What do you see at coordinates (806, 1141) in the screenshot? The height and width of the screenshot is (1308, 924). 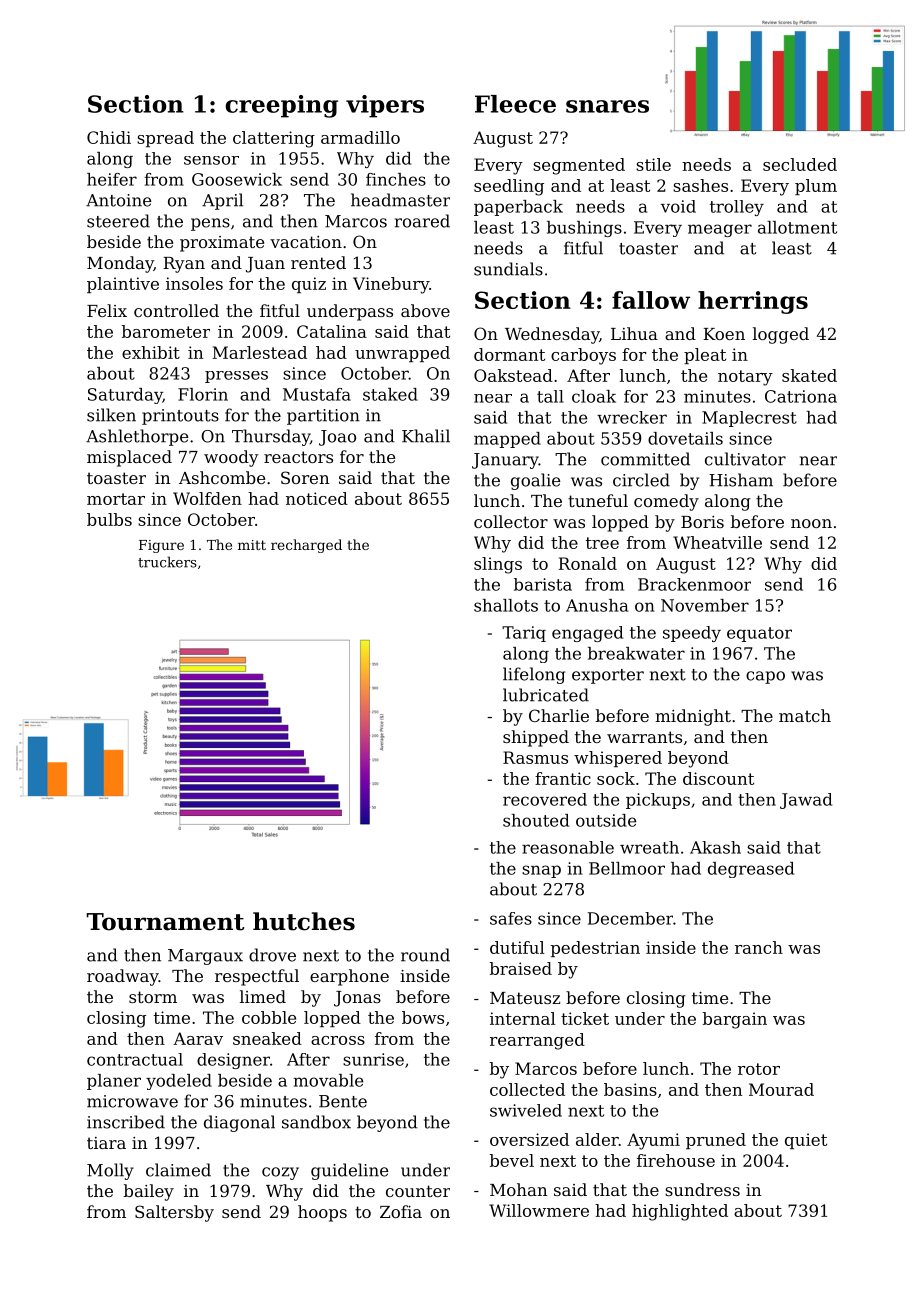 I see `quiet` at bounding box center [806, 1141].
